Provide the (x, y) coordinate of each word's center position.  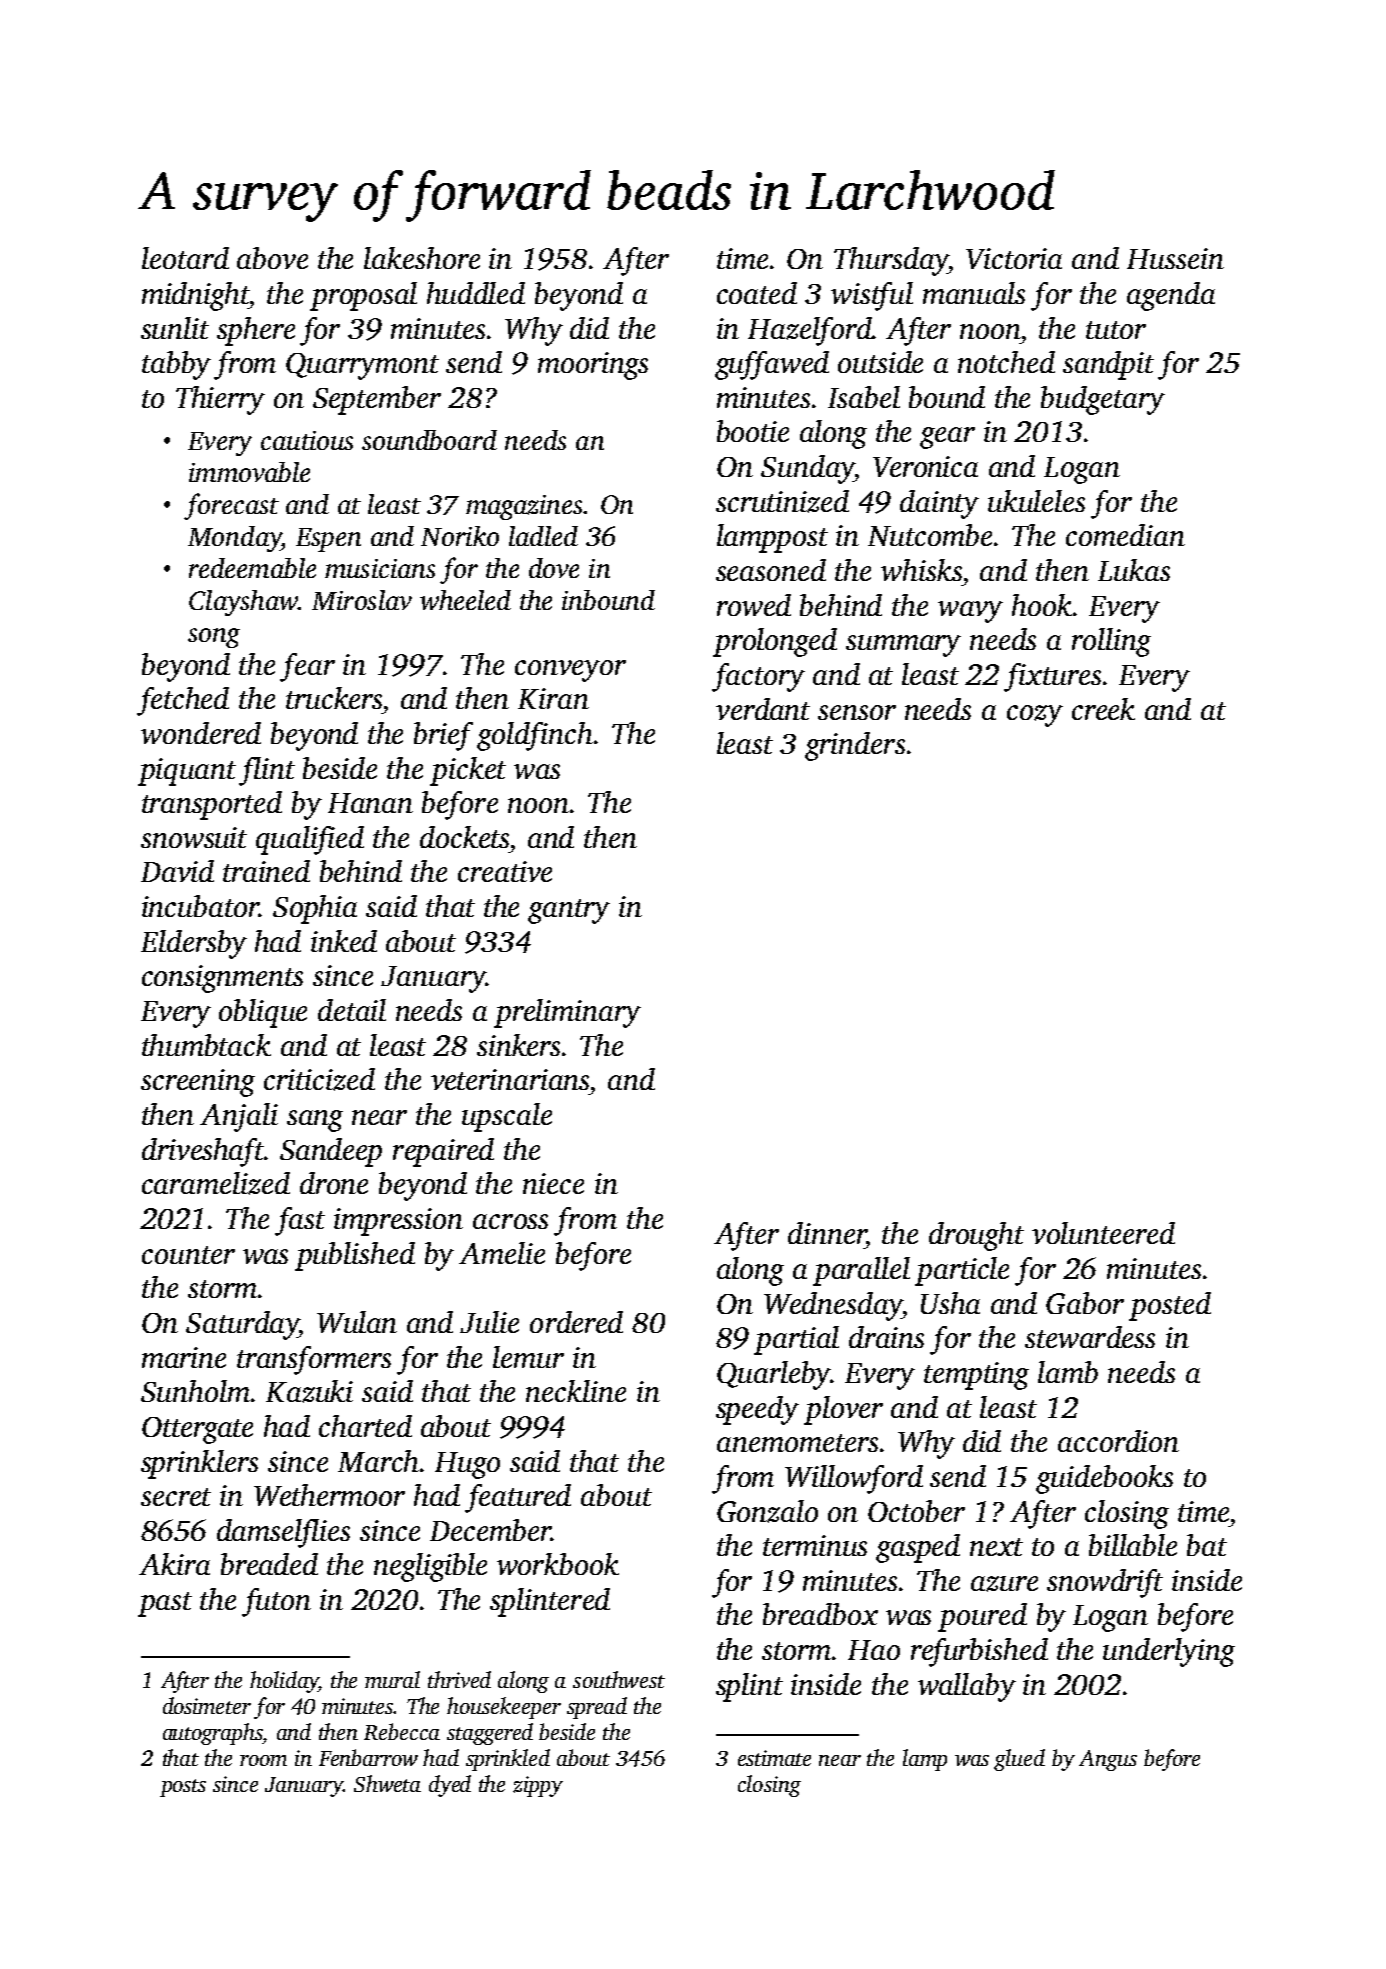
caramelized (216, 1183)
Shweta (387, 1783)
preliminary (567, 1013)
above (272, 258)
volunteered (1103, 1233)
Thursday (891, 261)
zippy (538, 1786)
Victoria (1014, 258)
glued (1019, 1760)
